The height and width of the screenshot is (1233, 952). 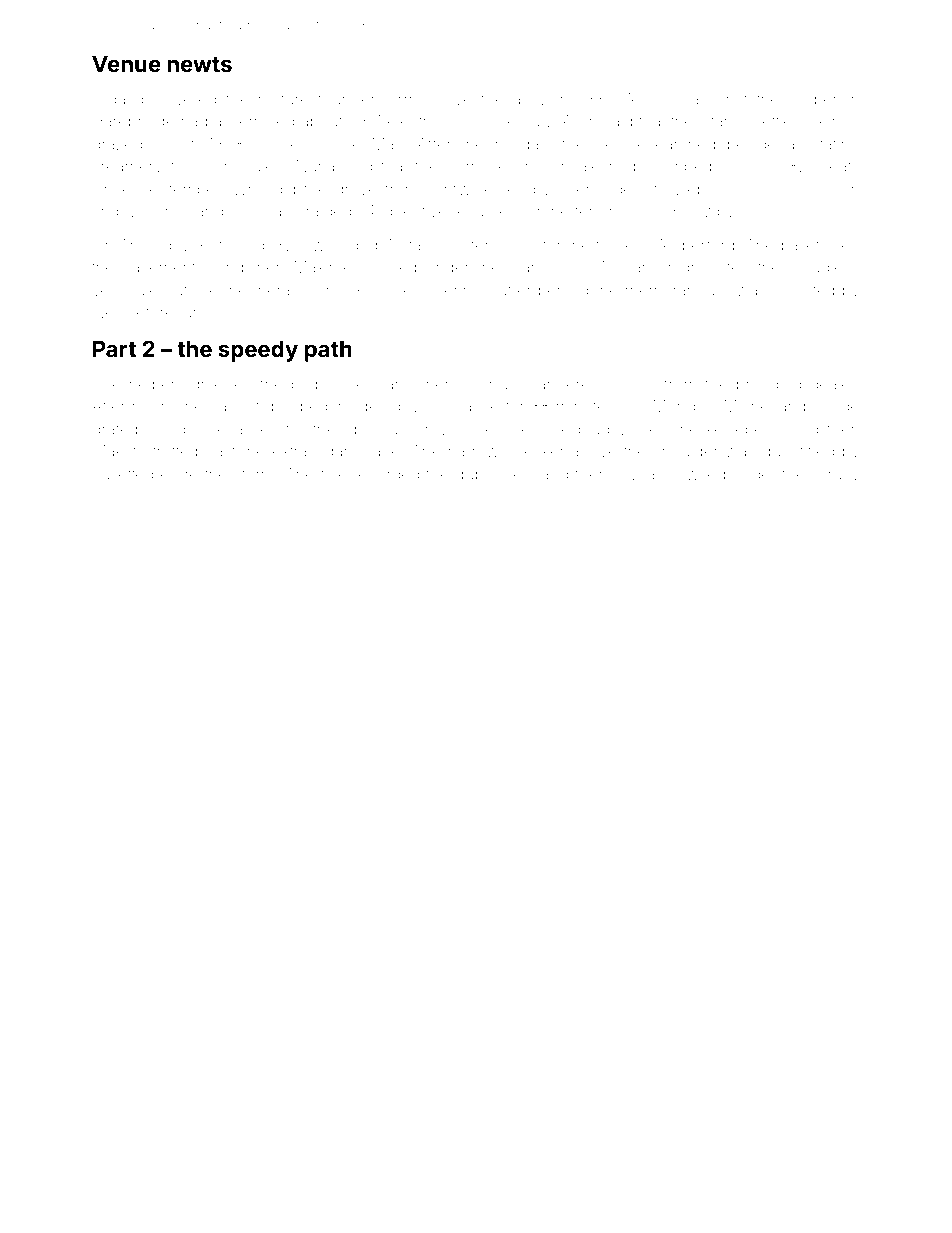 I want to click on drooped, so click(x=296, y=407).
